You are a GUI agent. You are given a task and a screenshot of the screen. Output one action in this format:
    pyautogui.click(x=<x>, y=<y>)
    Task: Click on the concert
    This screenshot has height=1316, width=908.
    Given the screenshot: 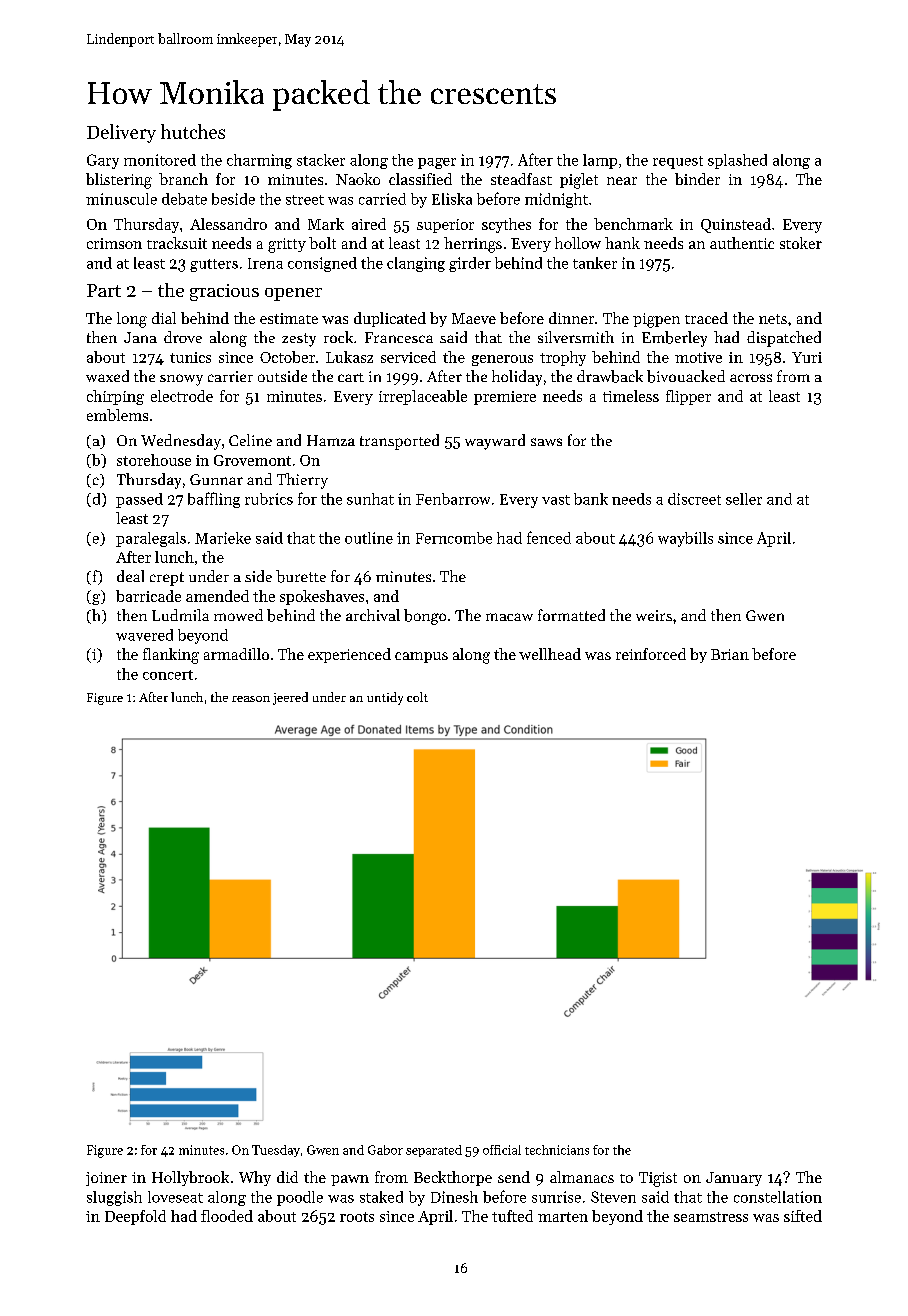 What is the action you would take?
    pyautogui.click(x=168, y=675)
